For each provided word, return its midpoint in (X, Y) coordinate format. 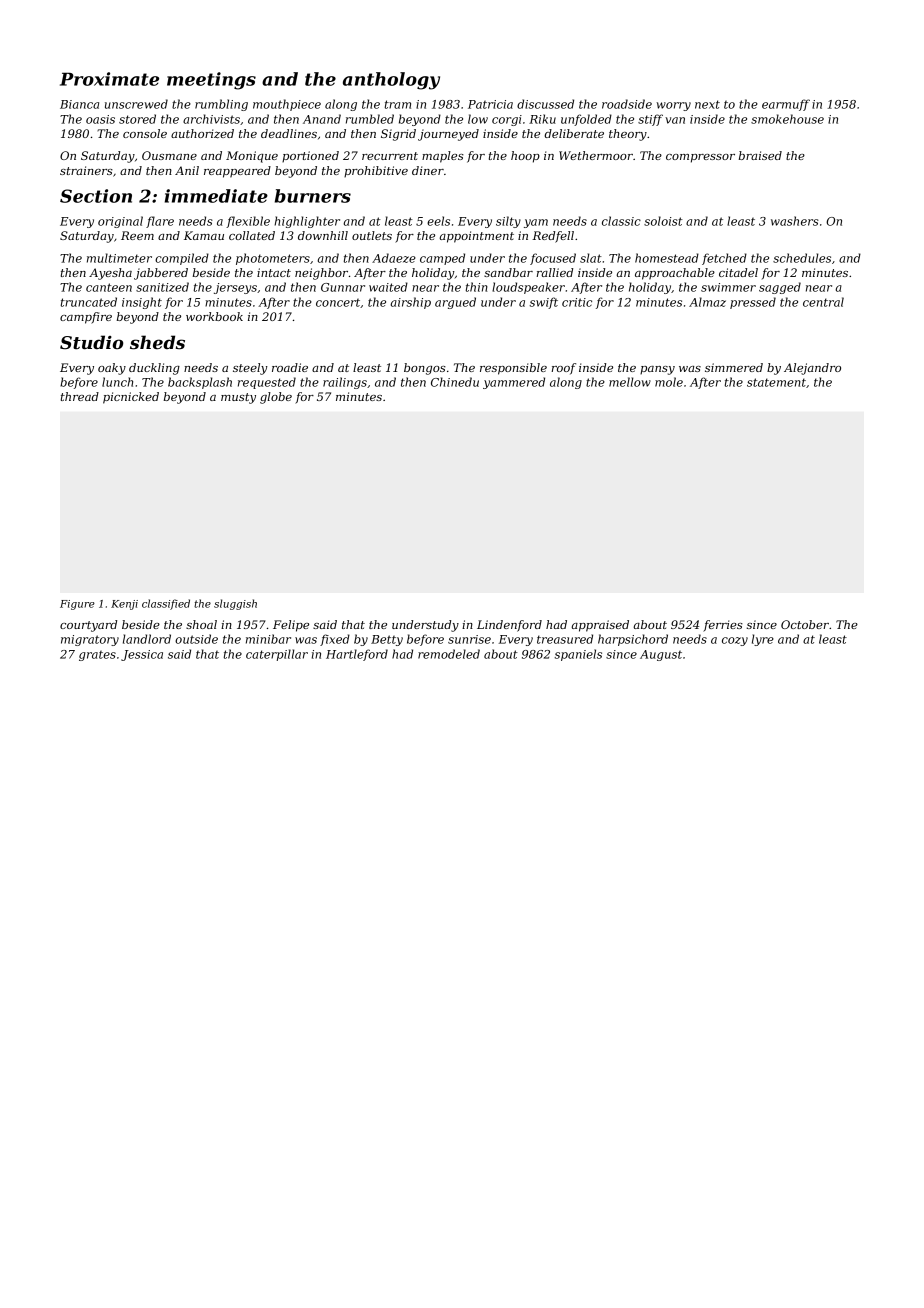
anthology (391, 81)
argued (455, 303)
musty (238, 398)
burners (313, 196)
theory (628, 135)
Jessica (142, 655)
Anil (187, 170)
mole (669, 382)
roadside (627, 104)
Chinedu (455, 382)
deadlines (289, 133)
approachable (675, 274)
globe (276, 398)
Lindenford (509, 626)
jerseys (235, 288)
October (805, 624)
